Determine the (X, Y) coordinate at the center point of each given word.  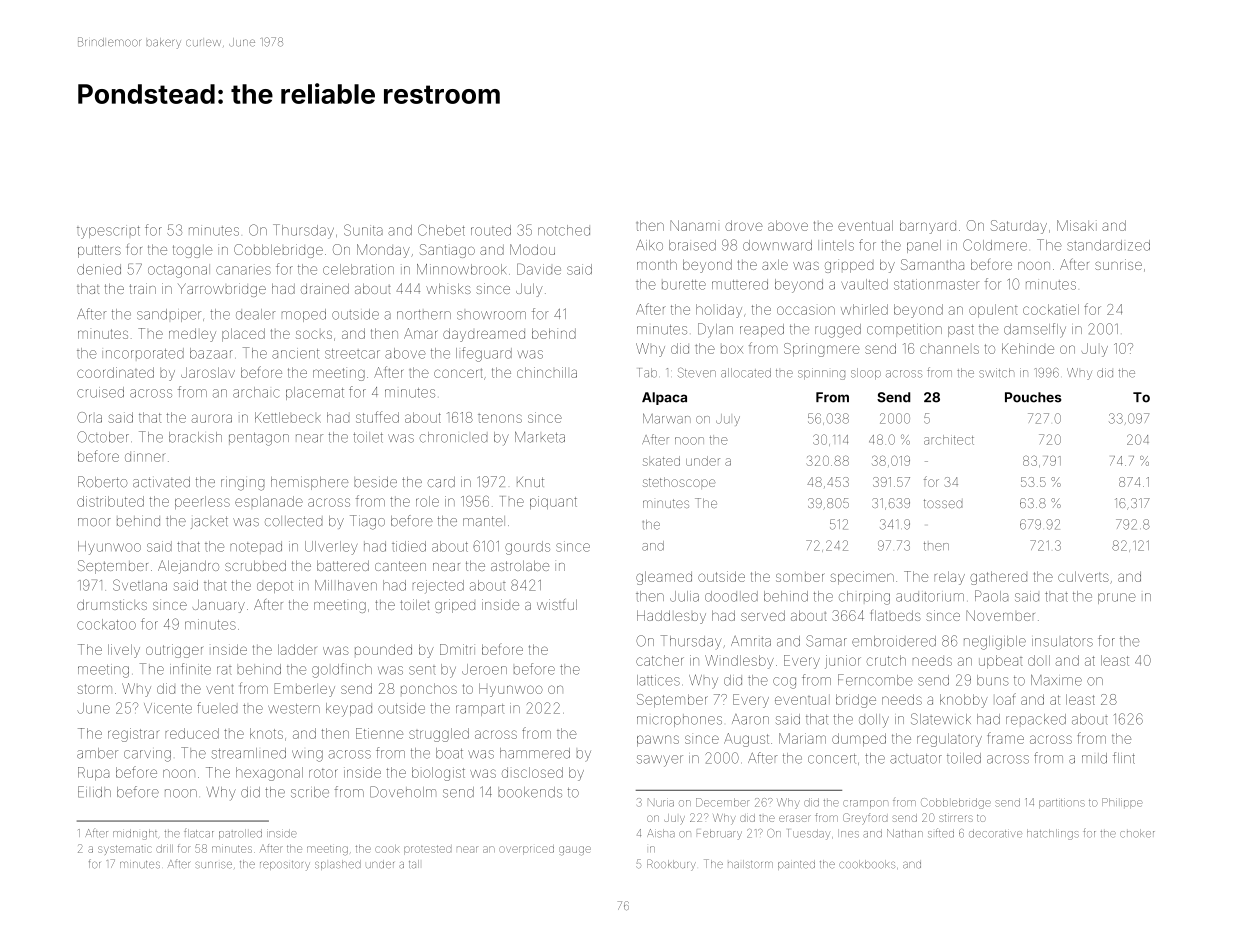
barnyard (928, 227)
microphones (679, 720)
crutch (886, 660)
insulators (1062, 642)
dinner (145, 457)
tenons (500, 418)
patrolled (240, 834)
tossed (943, 503)
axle (775, 264)
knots (266, 733)
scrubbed (255, 565)
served (763, 615)
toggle (192, 251)
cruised (100, 392)
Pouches (1033, 397)
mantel (484, 521)
